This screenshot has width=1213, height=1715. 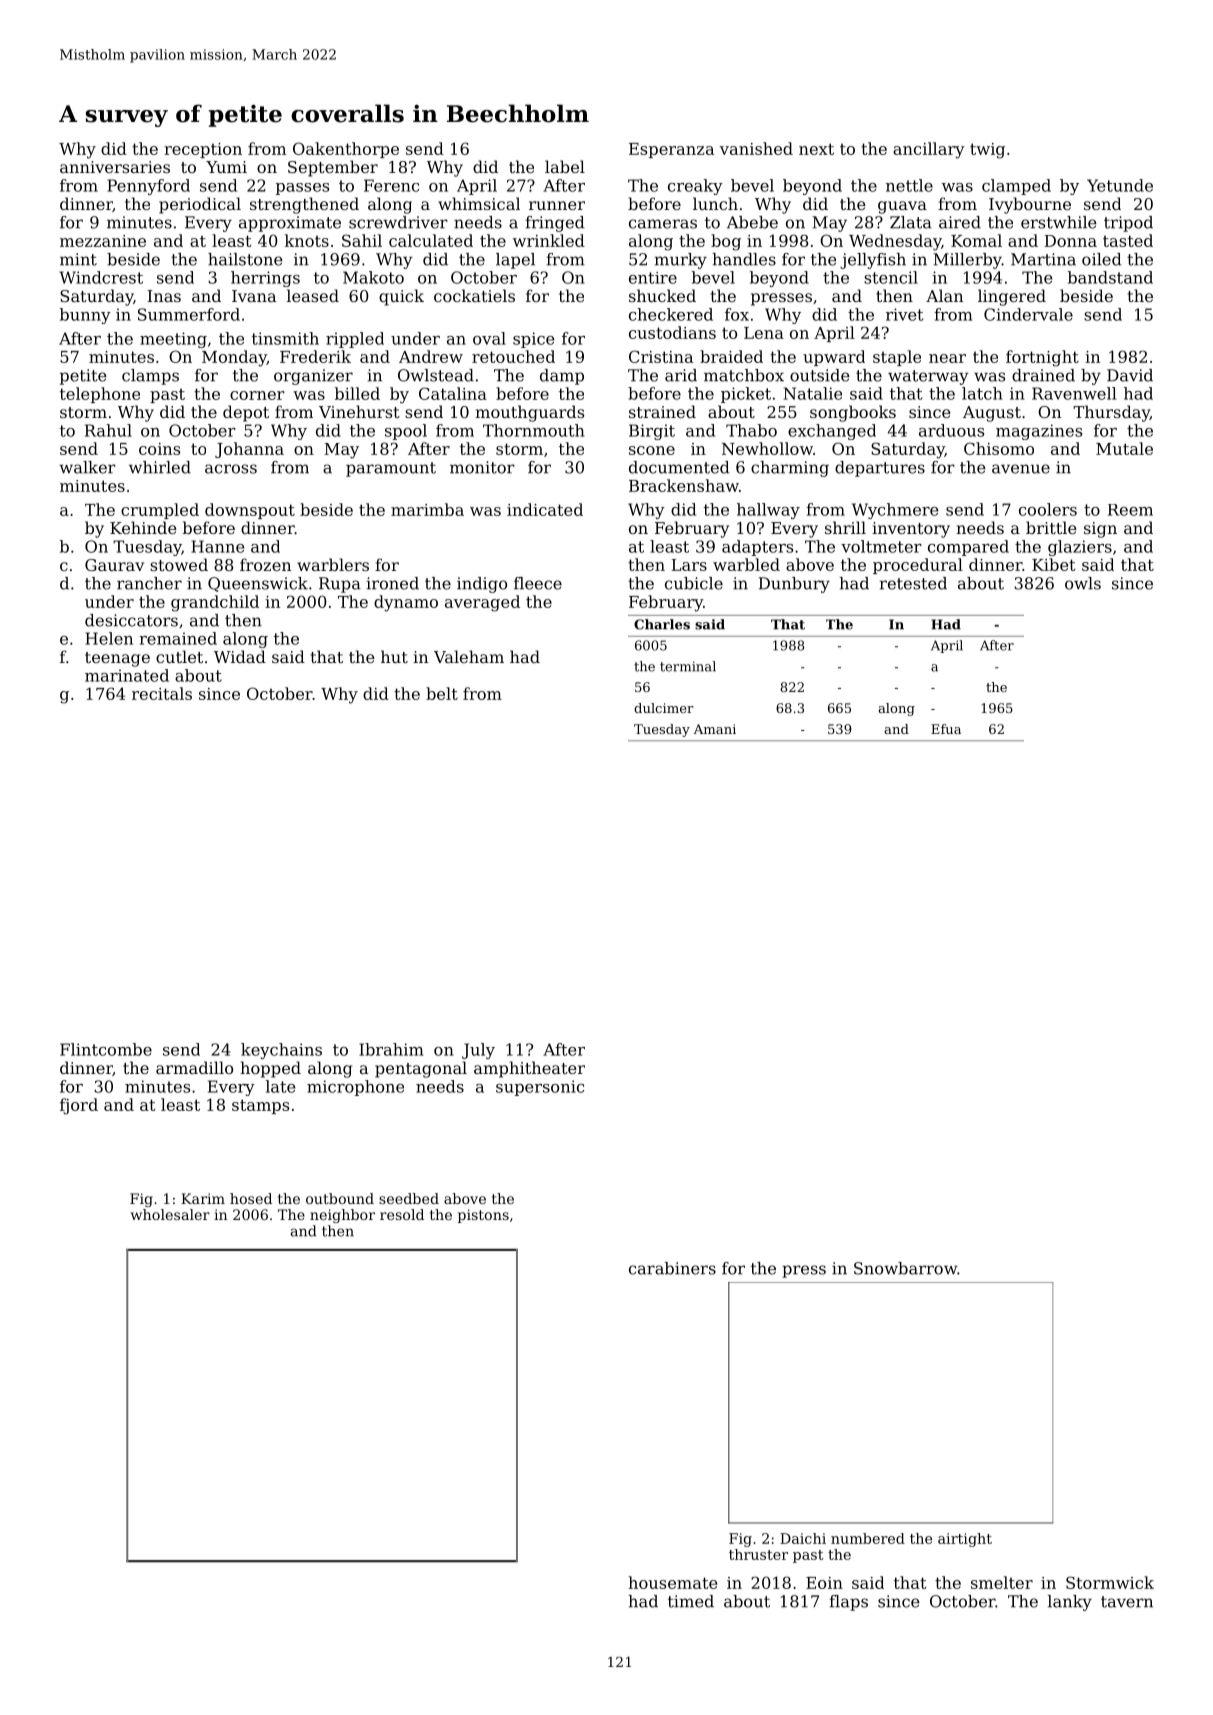 I want to click on Eoin, so click(x=824, y=1583).
